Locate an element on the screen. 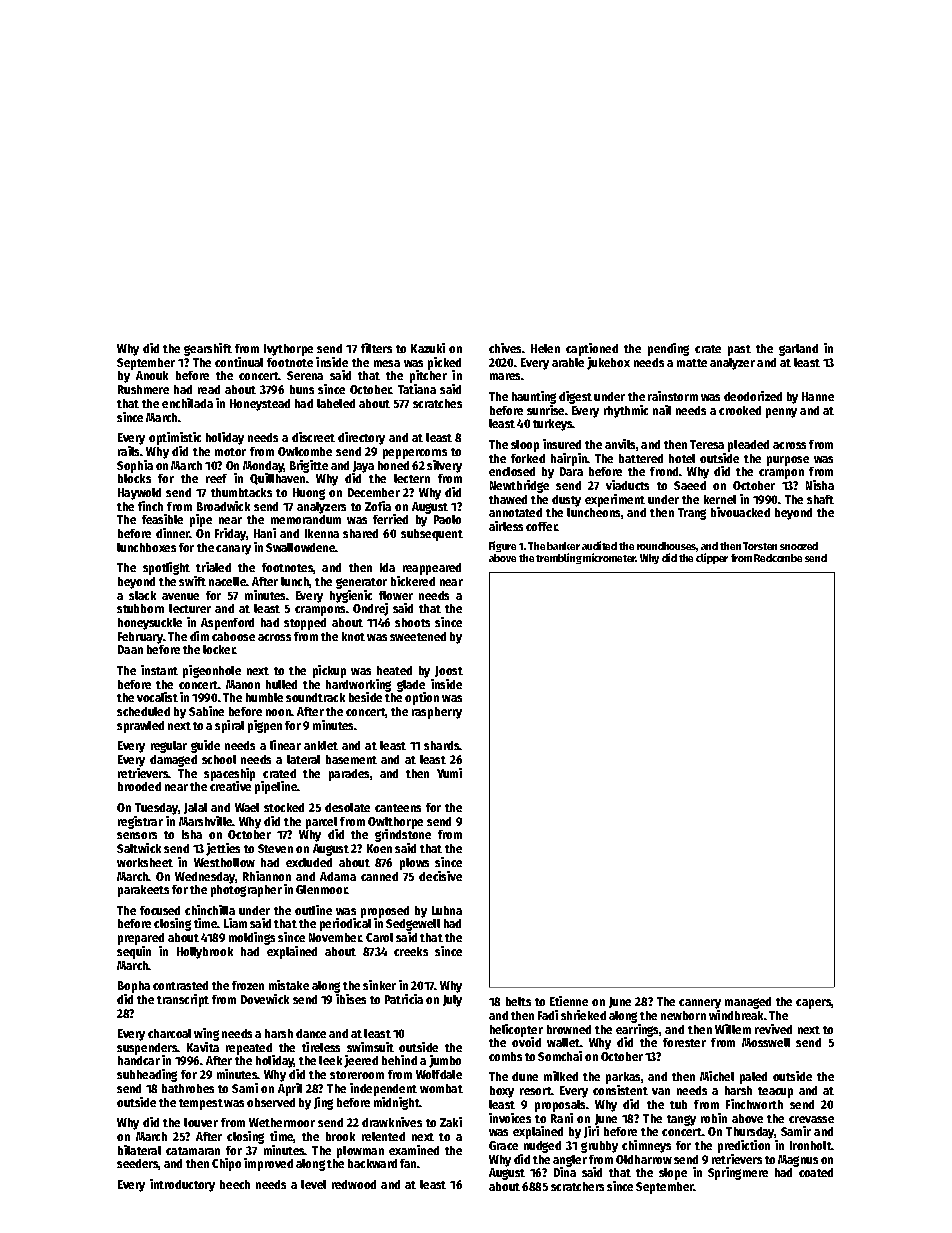  Quillhaven is located at coordinates (277, 479).
